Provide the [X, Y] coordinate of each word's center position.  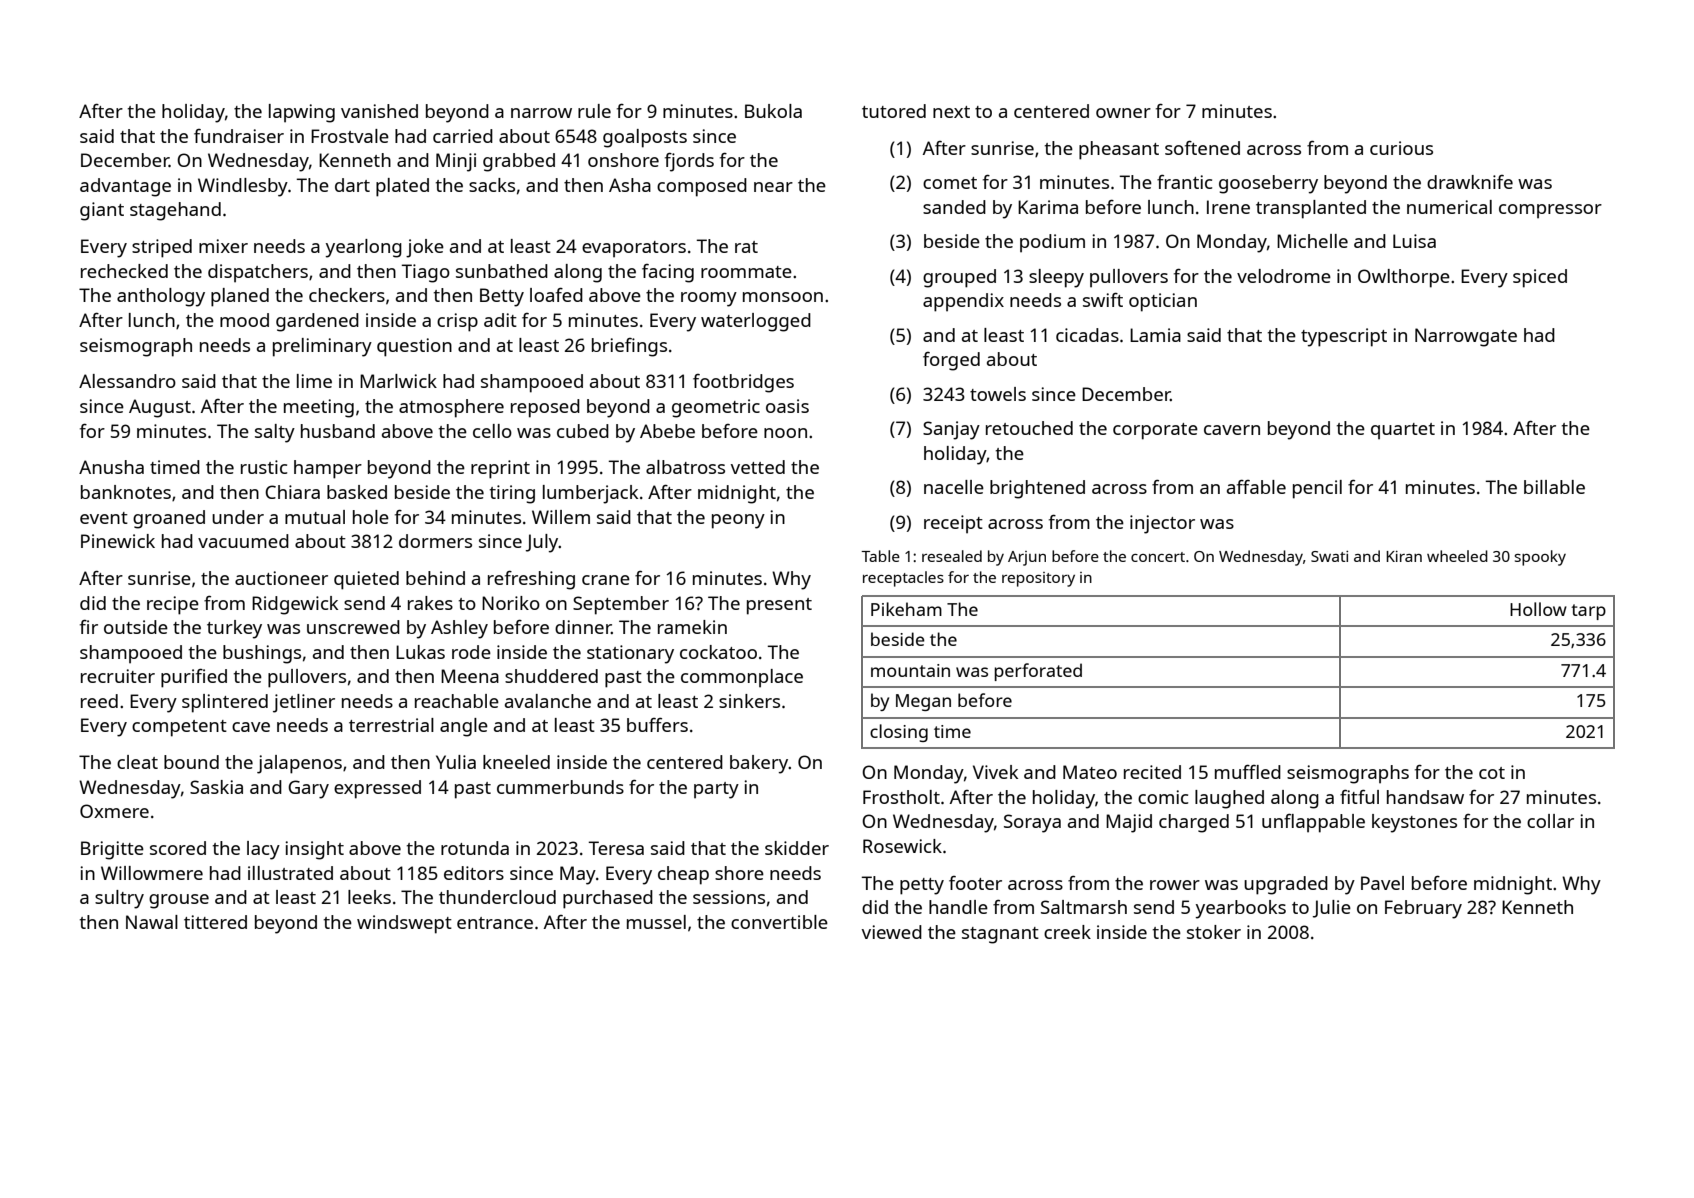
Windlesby [243, 187]
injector [1162, 524]
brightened [1037, 489]
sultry [119, 899]
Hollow [1538, 609]
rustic [264, 467]
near [773, 187]
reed [99, 701]
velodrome [1284, 276]
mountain [910, 670]
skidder [797, 848]
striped [162, 248]
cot [1492, 773]
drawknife [1470, 182]
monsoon [783, 297]
